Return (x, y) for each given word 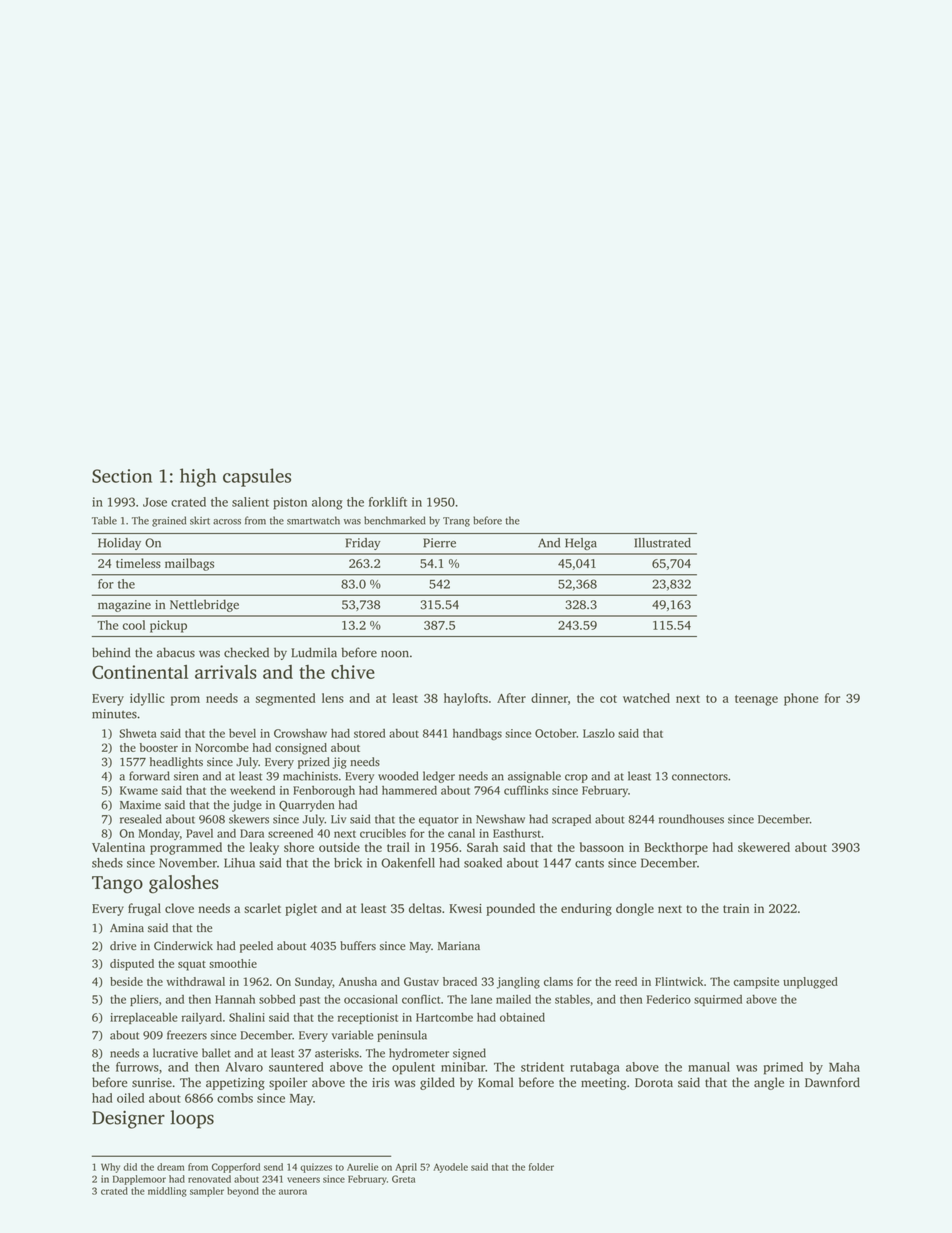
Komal (496, 1082)
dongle (635, 909)
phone (801, 699)
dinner (549, 698)
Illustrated (662, 543)
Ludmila (314, 652)
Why (110, 1168)
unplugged (810, 983)
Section (122, 476)
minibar (463, 1067)
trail (398, 847)
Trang (456, 522)
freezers (187, 1035)
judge (247, 806)
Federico (669, 999)
